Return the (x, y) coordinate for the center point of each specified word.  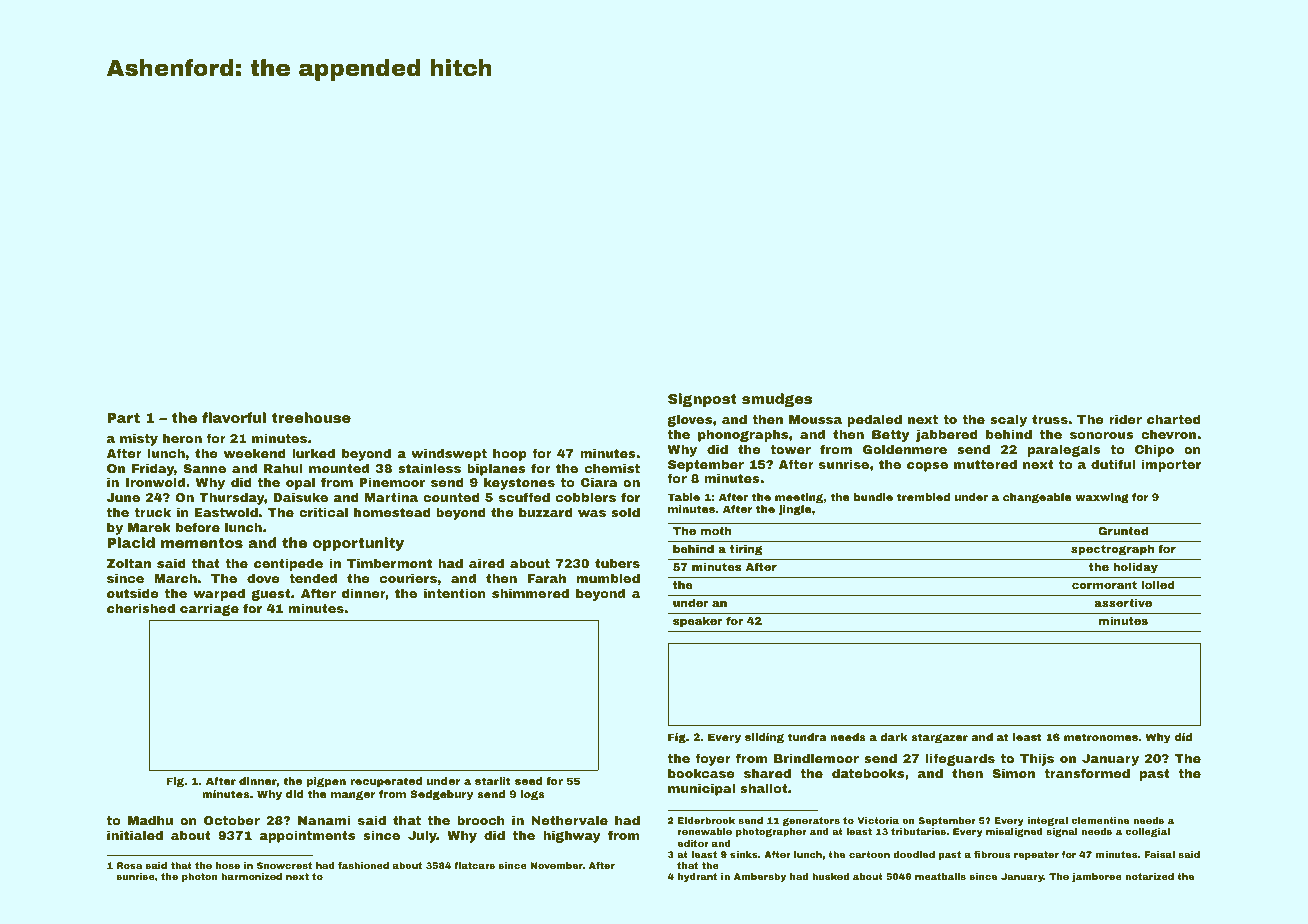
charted (1174, 419)
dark (893, 737)
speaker (698, 622)
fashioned (363, 865)
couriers (408, 578)
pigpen (326, 782)
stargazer (939, 738)
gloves (689, 420)
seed (529, 781)
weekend (254, 453)
